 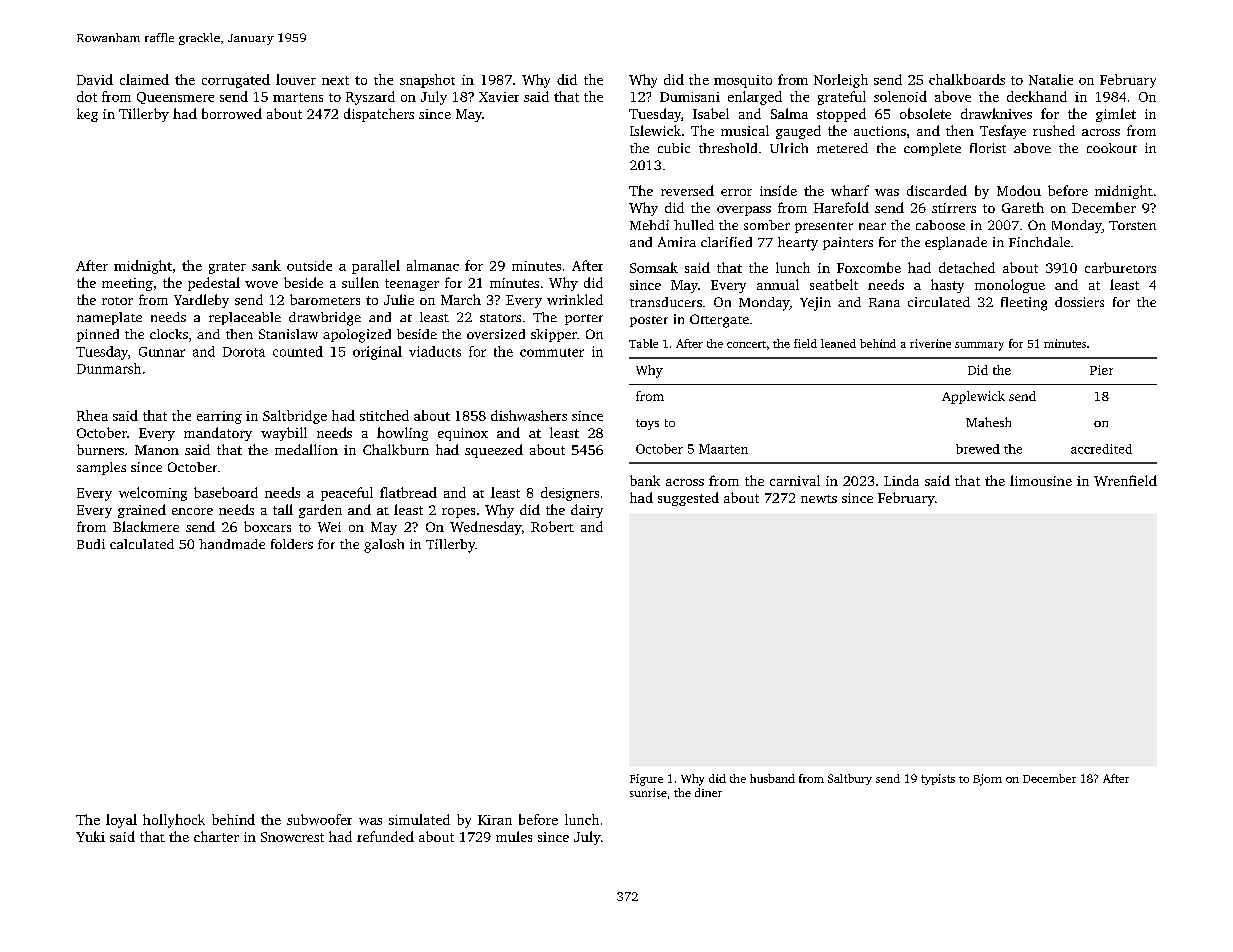 I want to click on Rhea, so click(x=92, y=415).
